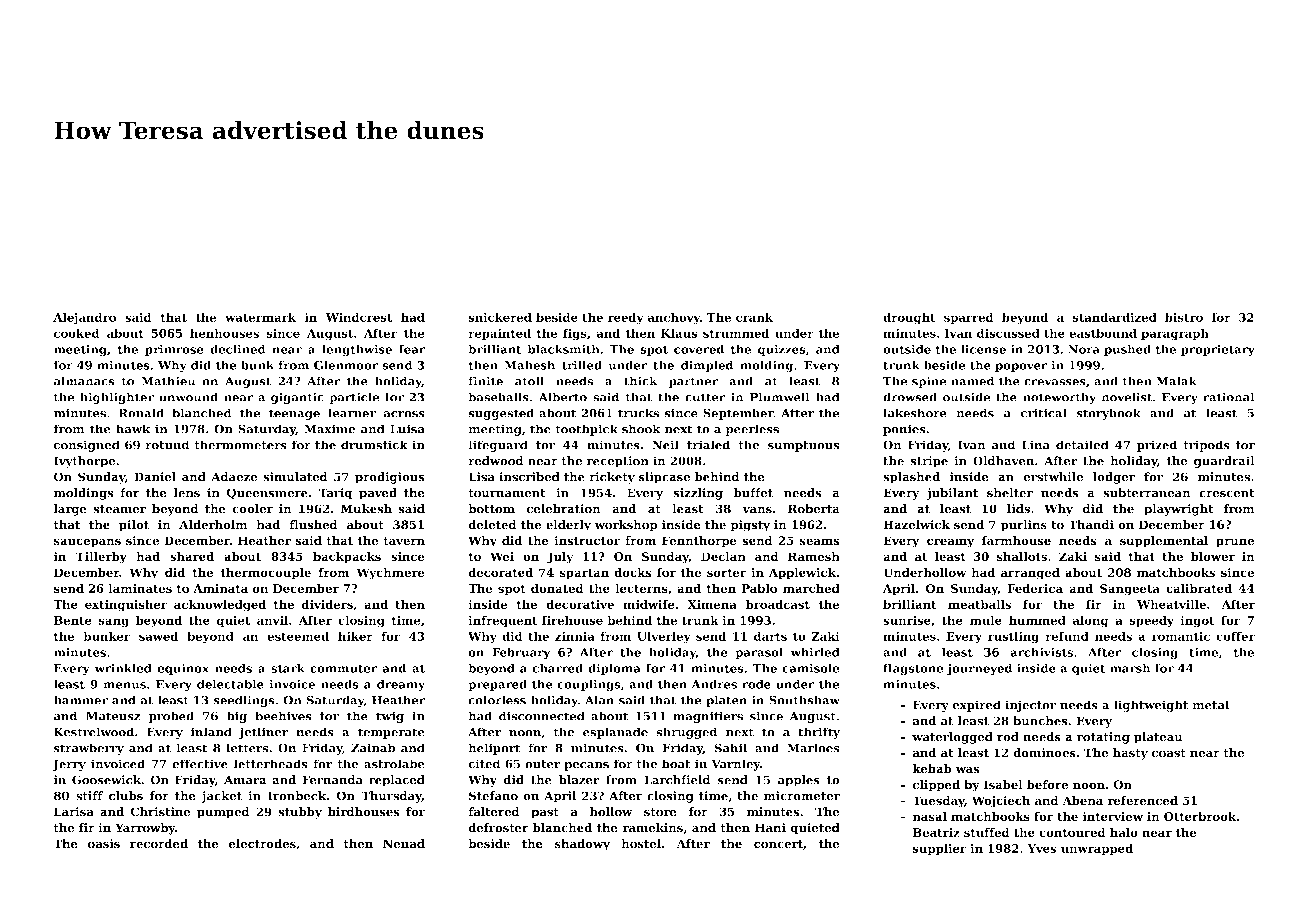 The height and width of the document is (924, 1308). Describe the element at coordinates (300, 813) in the document. I see `stubby` at that location.
